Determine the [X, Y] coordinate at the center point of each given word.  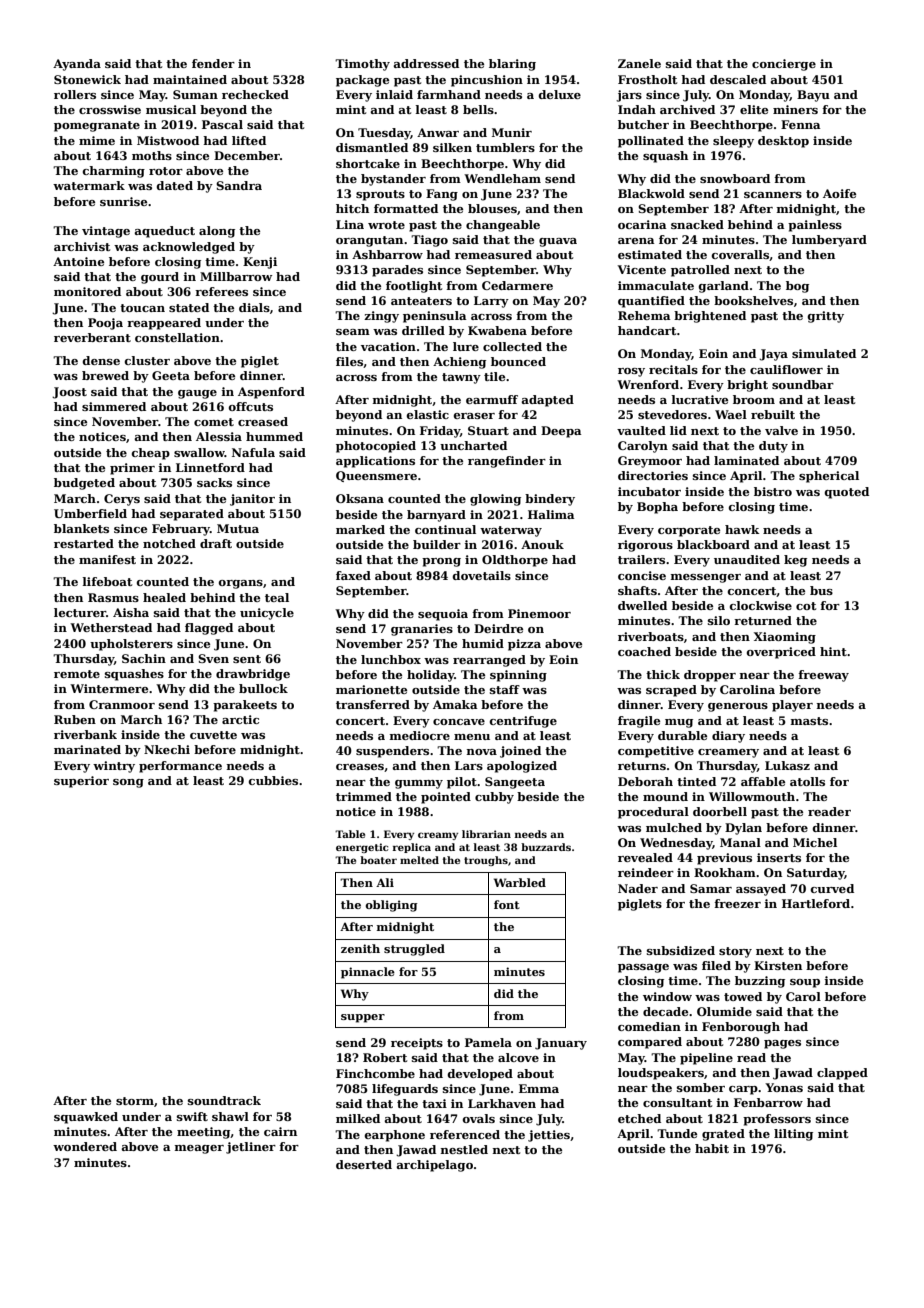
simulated [824, 353]
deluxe [560, 94]
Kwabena [497, 330]
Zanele [639, 63]
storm [135, 1101]
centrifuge [523, 722]
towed [743, 996]
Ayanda [77, 65]
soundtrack [224, 1100]
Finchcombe [375, 1073]
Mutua [238, 528]
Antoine [78, 261]
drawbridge [253, 675]
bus [821, 590]
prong [441, 562]
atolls [807, 781]
